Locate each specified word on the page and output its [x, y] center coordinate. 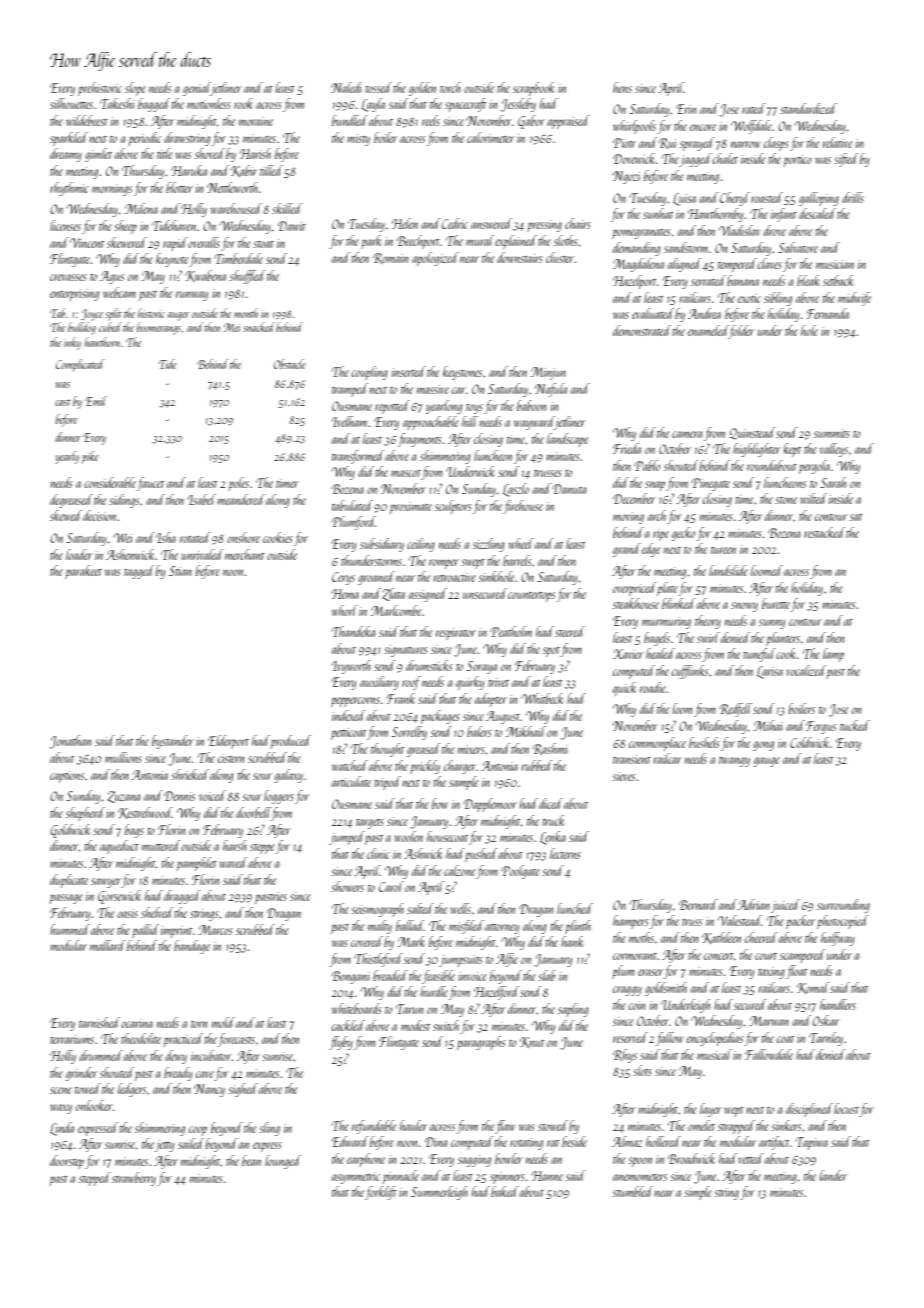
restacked [824, 532]
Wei [122, 538]
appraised [568, 122]
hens [622, 87]
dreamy [66, 155]
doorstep [67, 1162]
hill [470, 421]
